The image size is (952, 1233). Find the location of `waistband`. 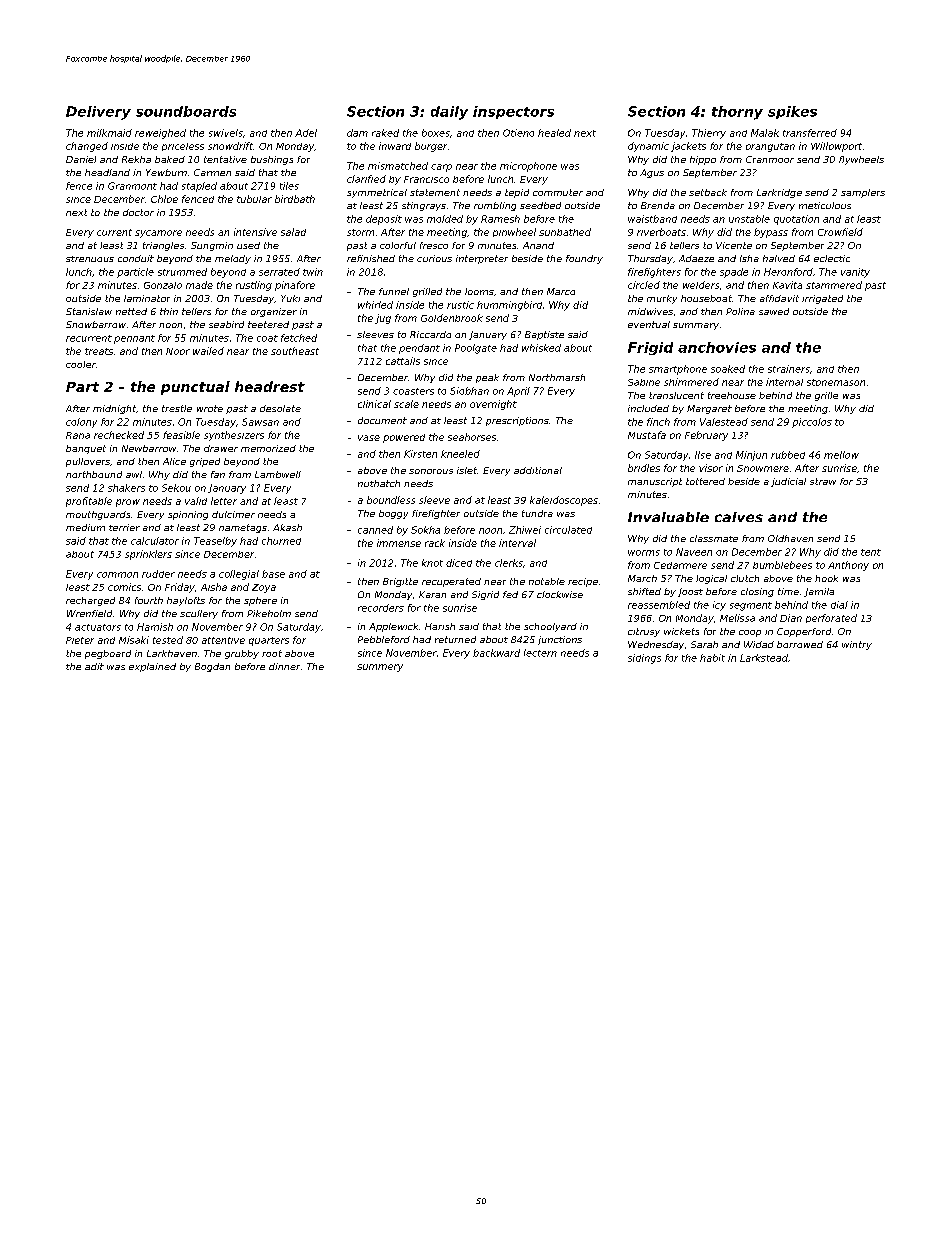

waistband is located at coordinates (652, 219).
